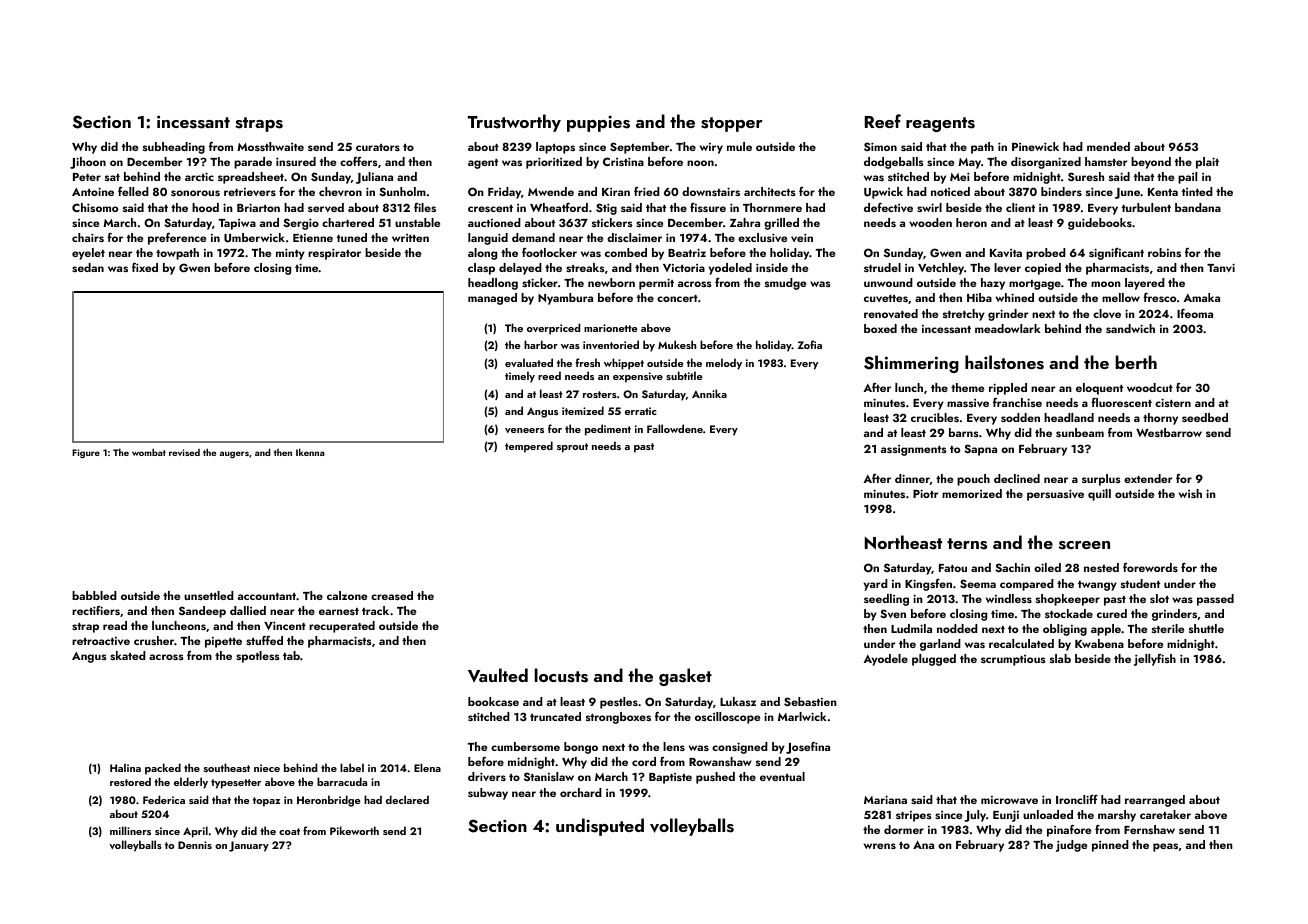 The width and height of the screenshot is (1308, 924). I want to click on Fatou, so click(953, 568).
